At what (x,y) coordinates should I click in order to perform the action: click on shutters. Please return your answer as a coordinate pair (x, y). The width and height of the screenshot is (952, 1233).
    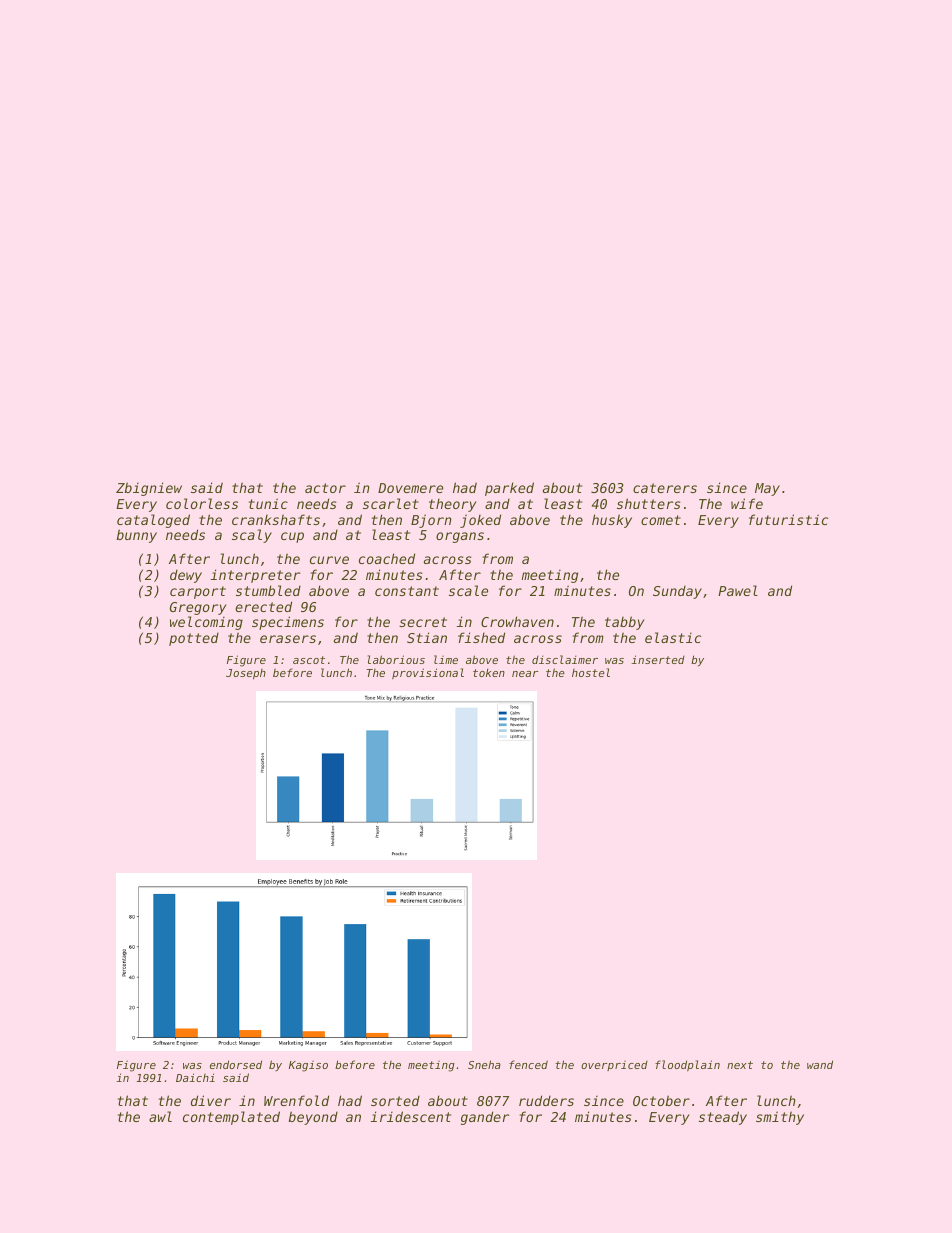
    Looking at the image, I should click on (649, 503).
